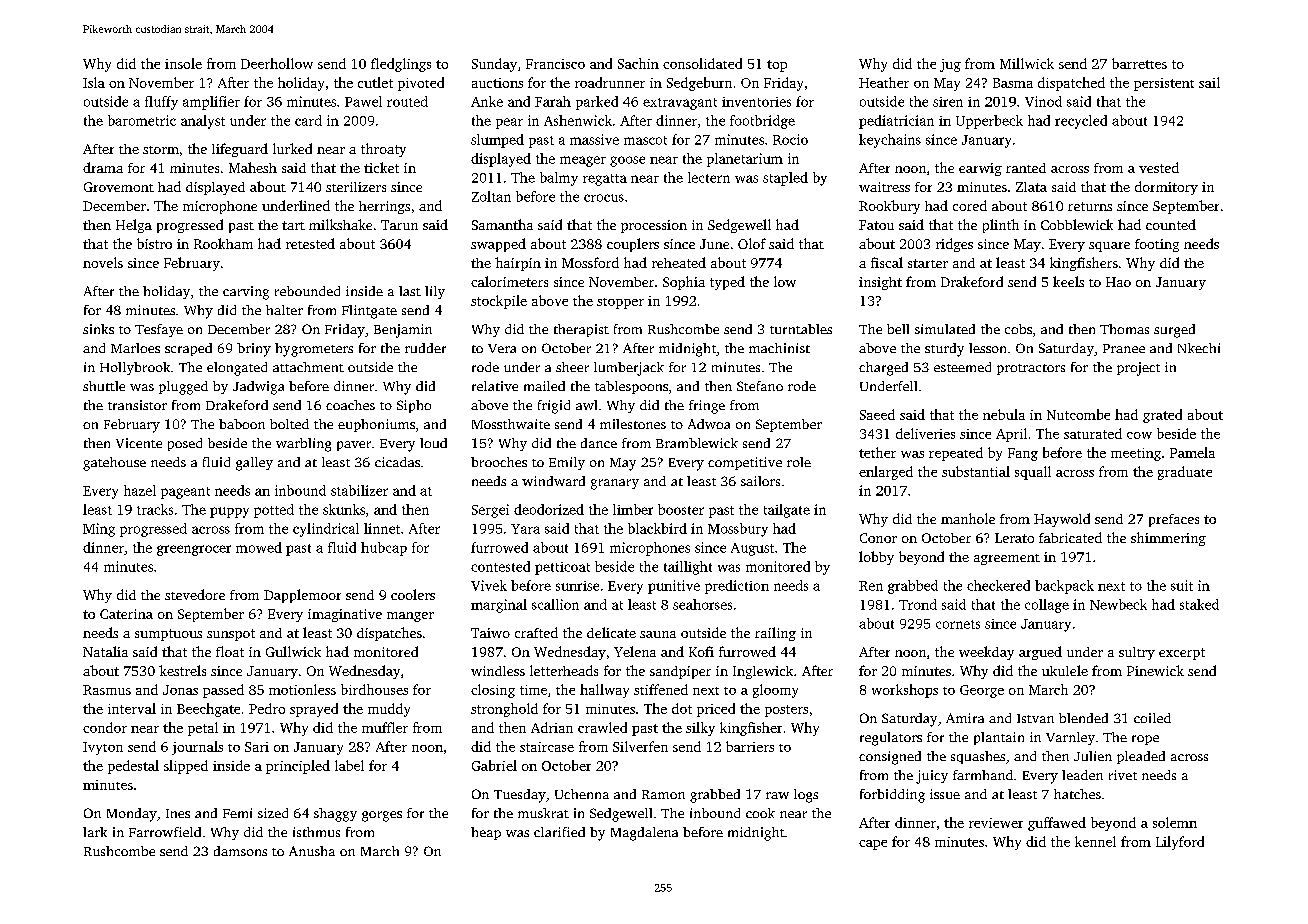  I want to click on tailgate, so click(787, 511).
